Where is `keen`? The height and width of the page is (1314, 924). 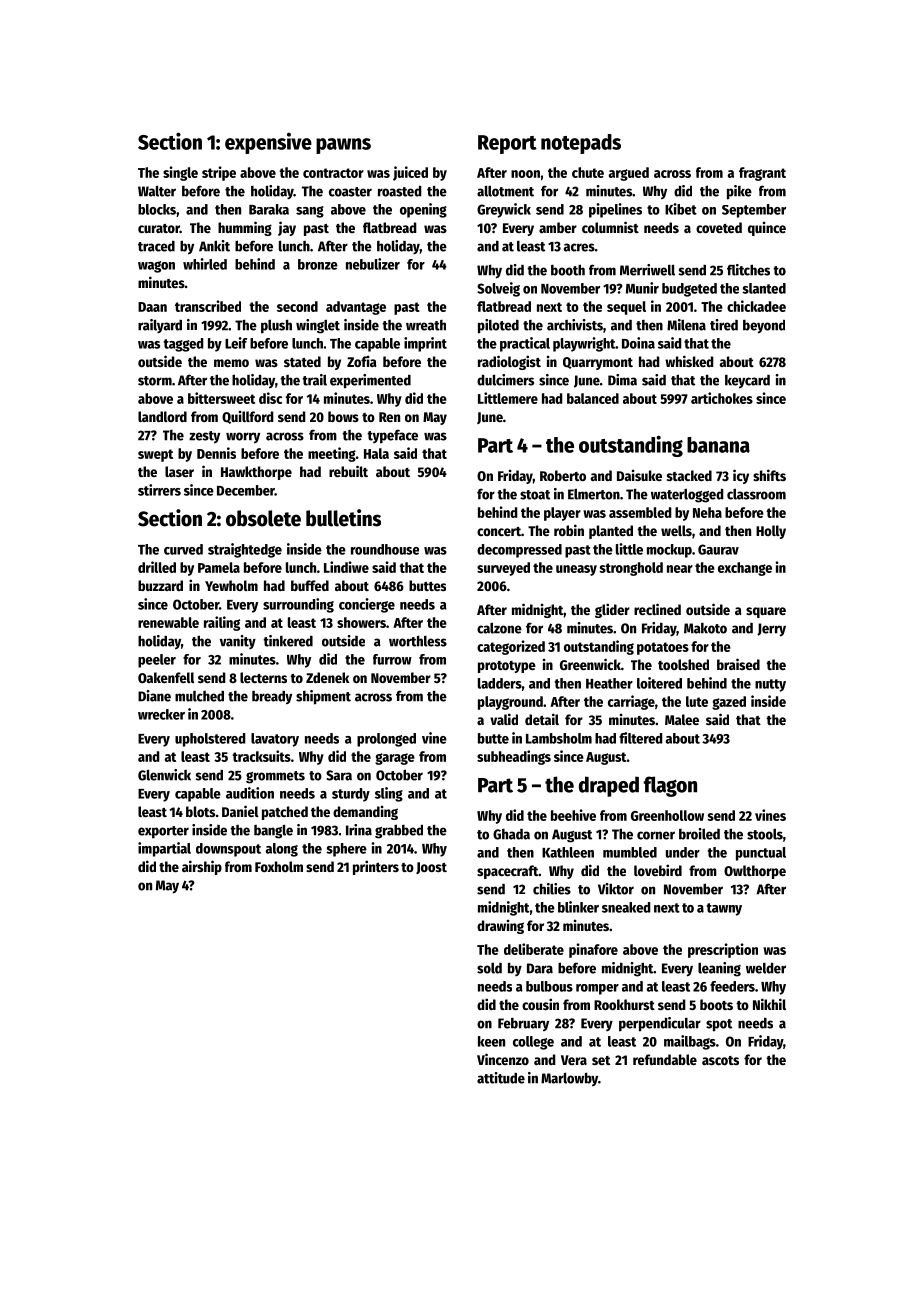 keen is located at coordinates (491, 1041).
